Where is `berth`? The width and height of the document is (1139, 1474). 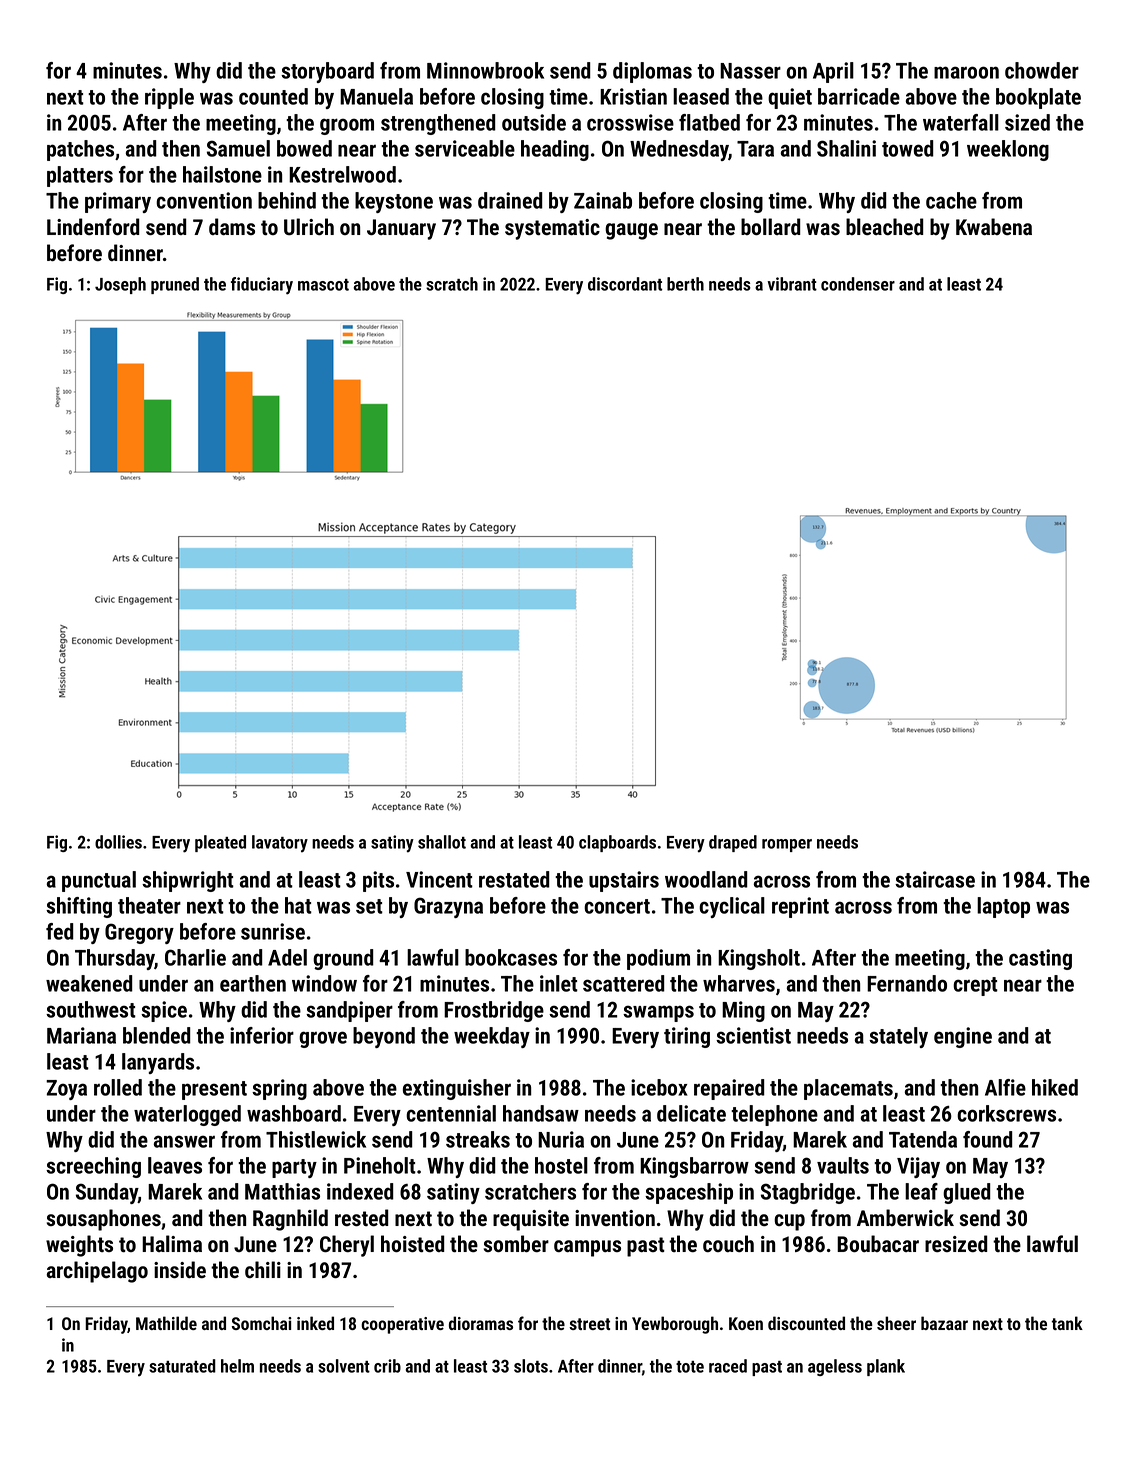
berth is located at coordinates (685, 284).
